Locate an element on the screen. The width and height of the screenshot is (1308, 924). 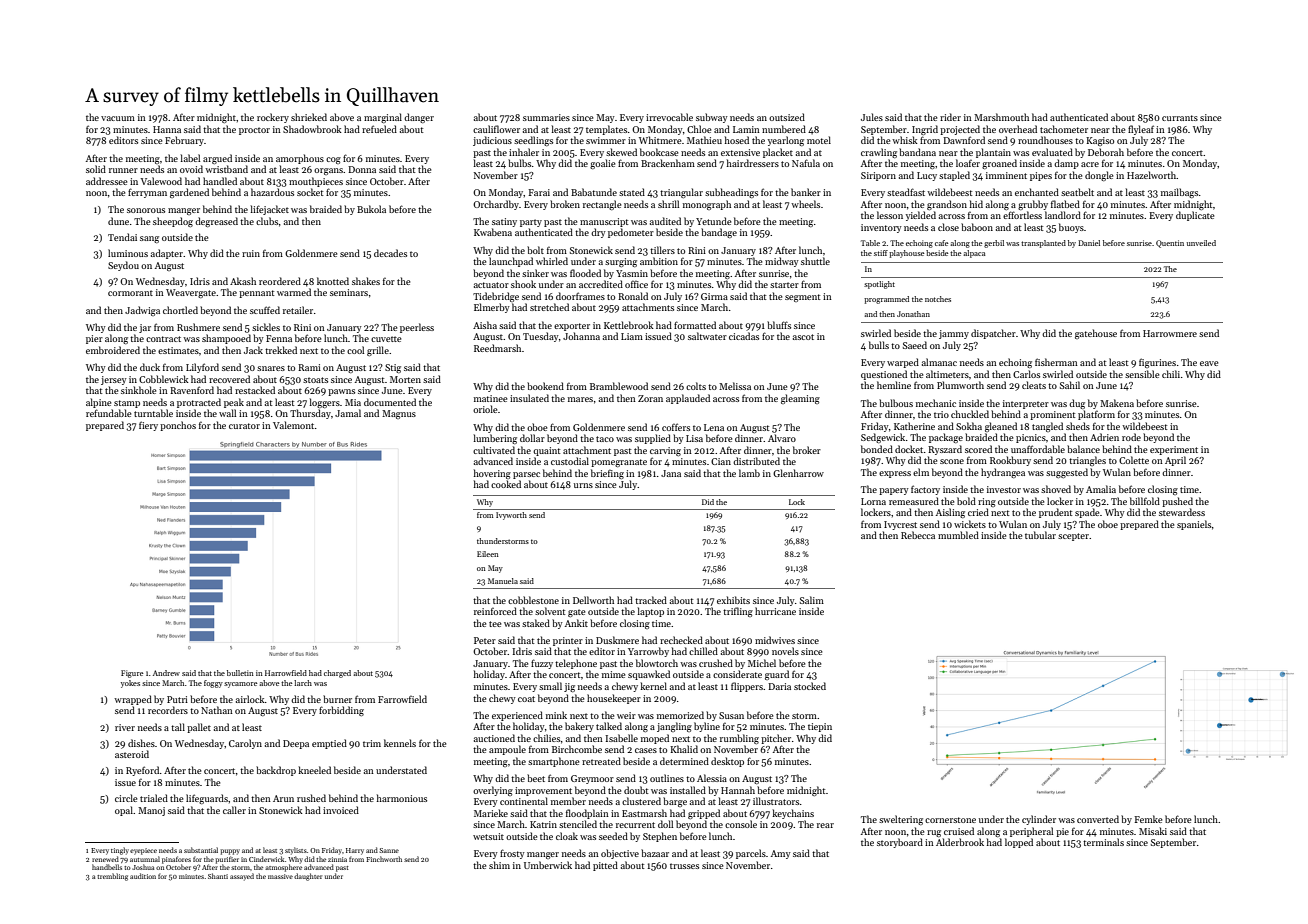
Alderbrook is located at coordinates (960, 842).
